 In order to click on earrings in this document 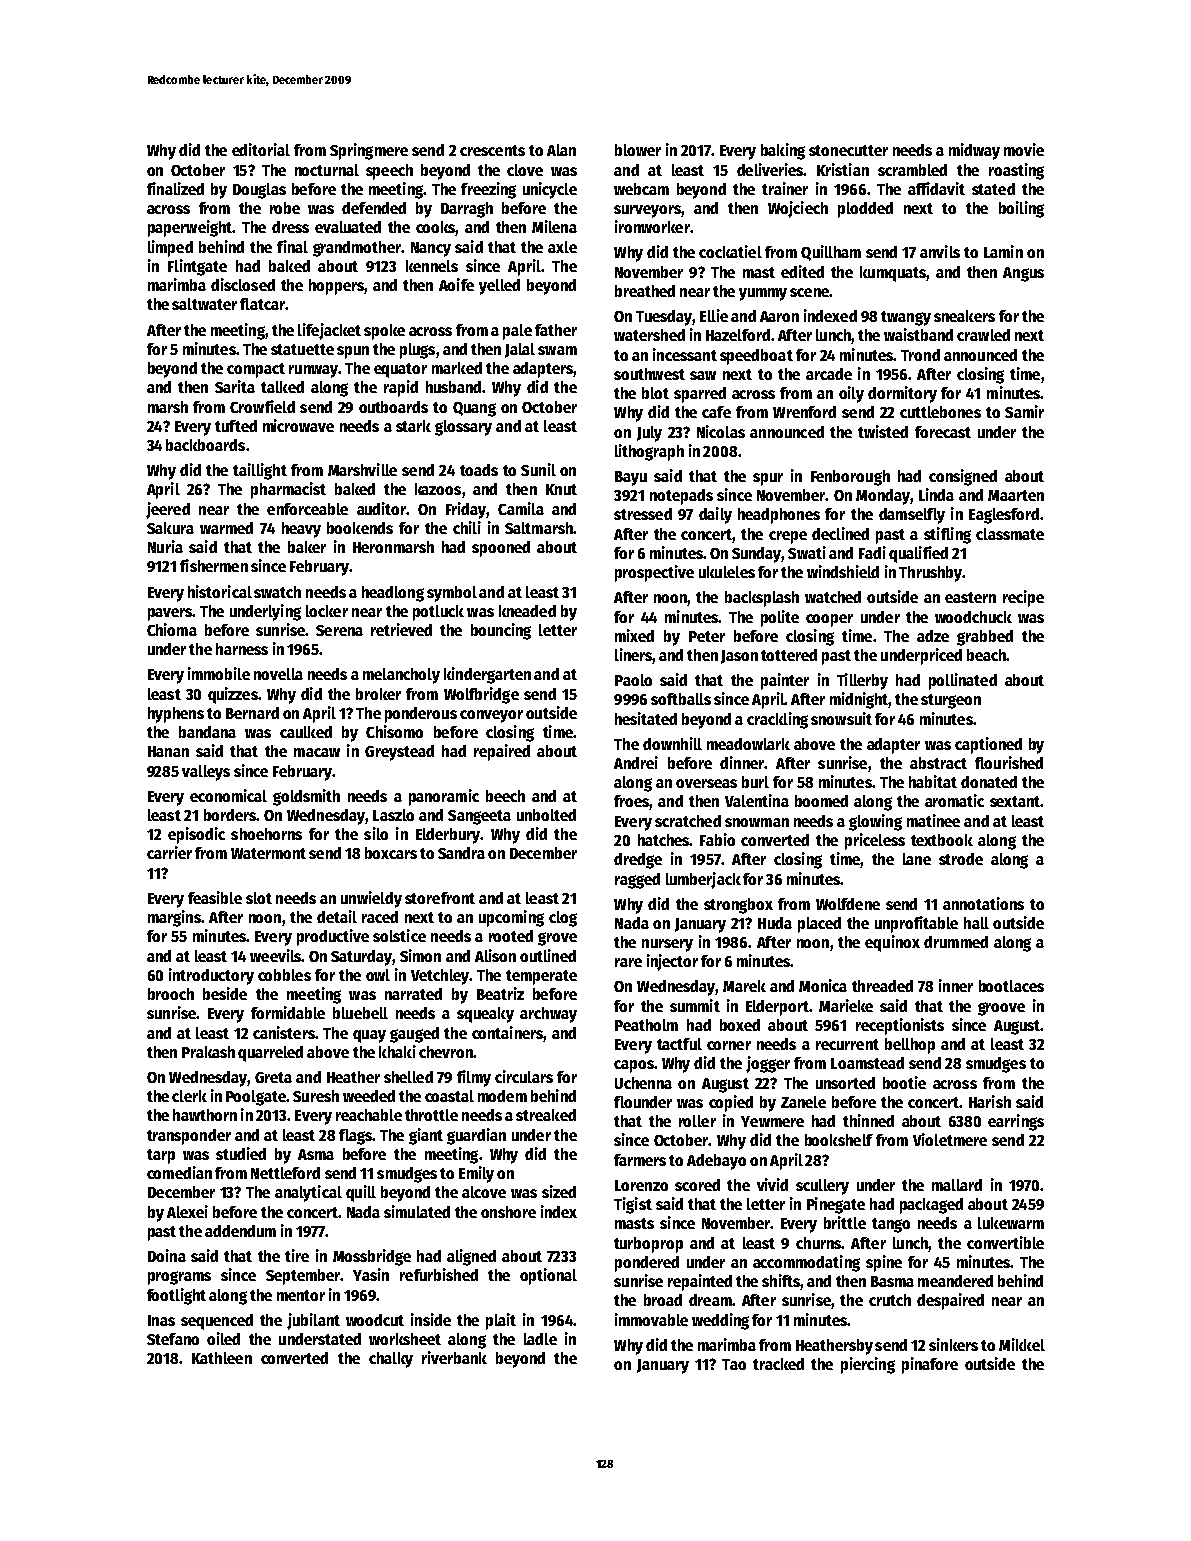, I will do `click(1016, 1122)`.
